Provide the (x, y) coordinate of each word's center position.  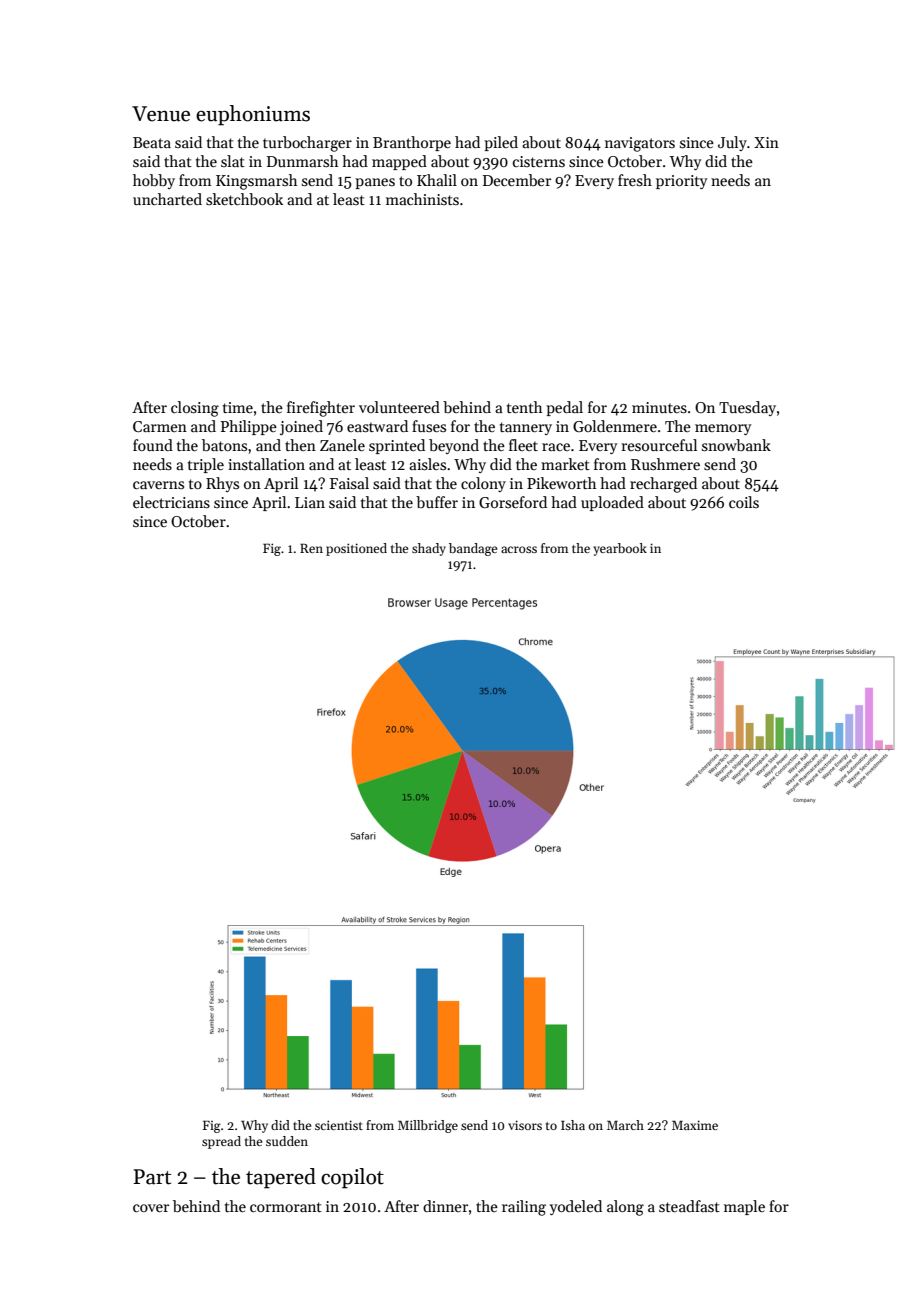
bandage (473, 549)
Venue (161, 114)
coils (744, 502)
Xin (766, 142)
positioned (356, 549)
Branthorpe (412, 143)
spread (221, 1142)
